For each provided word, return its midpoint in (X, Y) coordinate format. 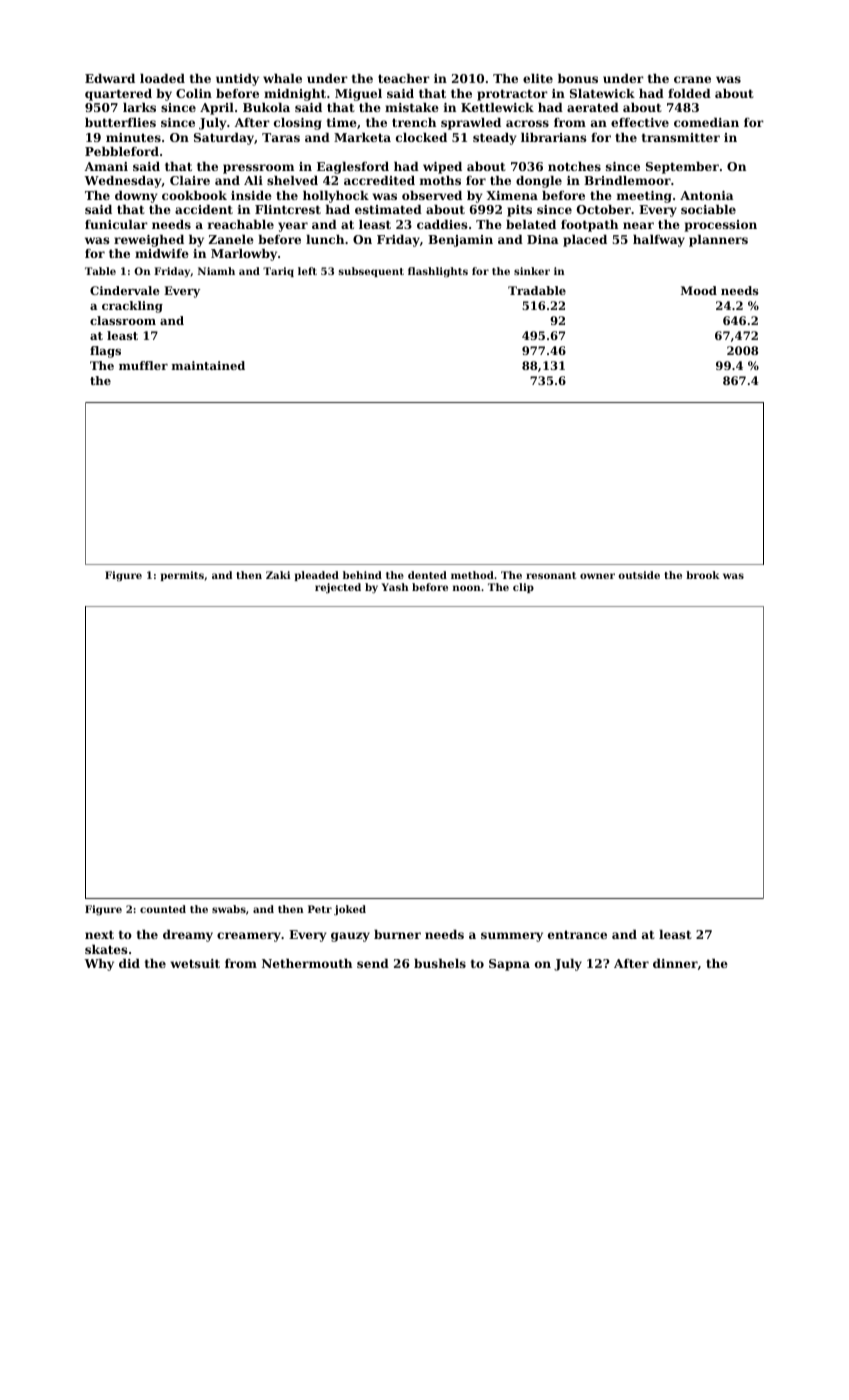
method (472, 575)
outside (639, 575)
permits (182, 576)
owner (597, 576)
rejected (338, 588)
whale (282, 78)
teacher (404, 78)
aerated (593, 107)
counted (163, 909)
